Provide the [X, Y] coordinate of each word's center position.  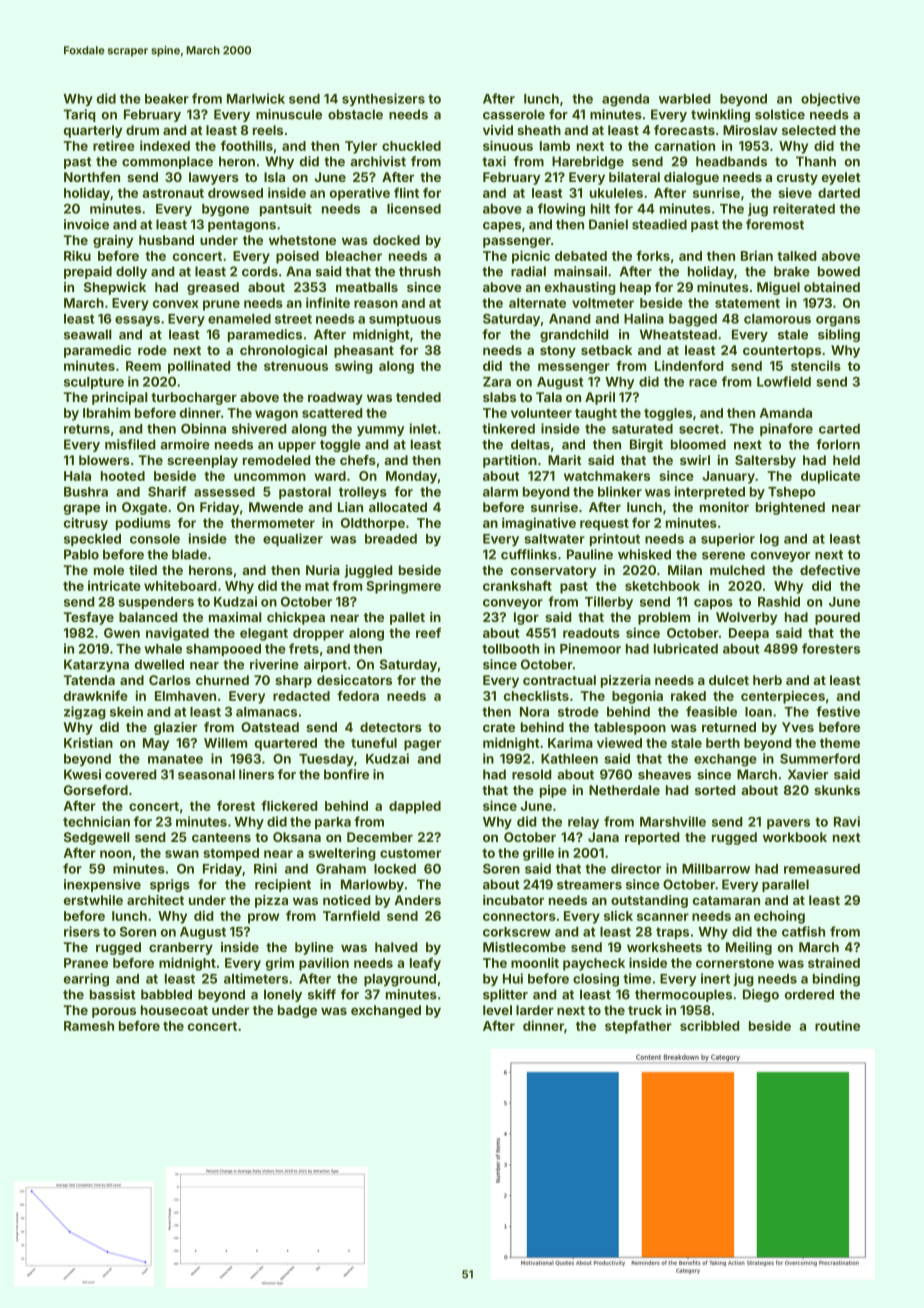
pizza [271, 901]
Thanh [816, 161]
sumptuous [405, 320]
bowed [839, 271]
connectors [519, 916]
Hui [513, 978]
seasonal [206, 774]
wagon [276, 415]
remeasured [822, 869]
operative [360, 194]
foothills [247, 145]
